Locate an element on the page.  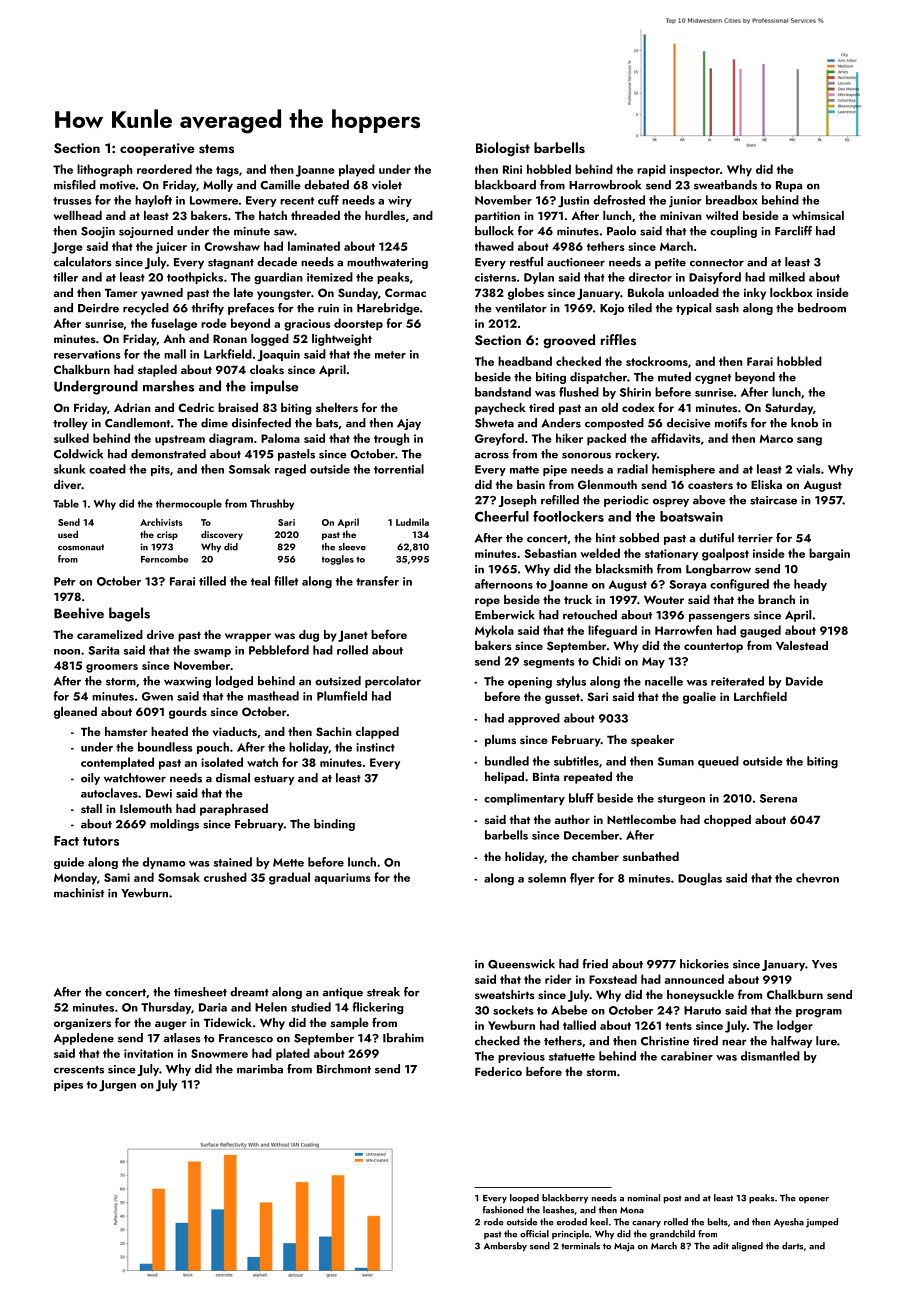
Larkfield is located at coordinates (228, 354).
